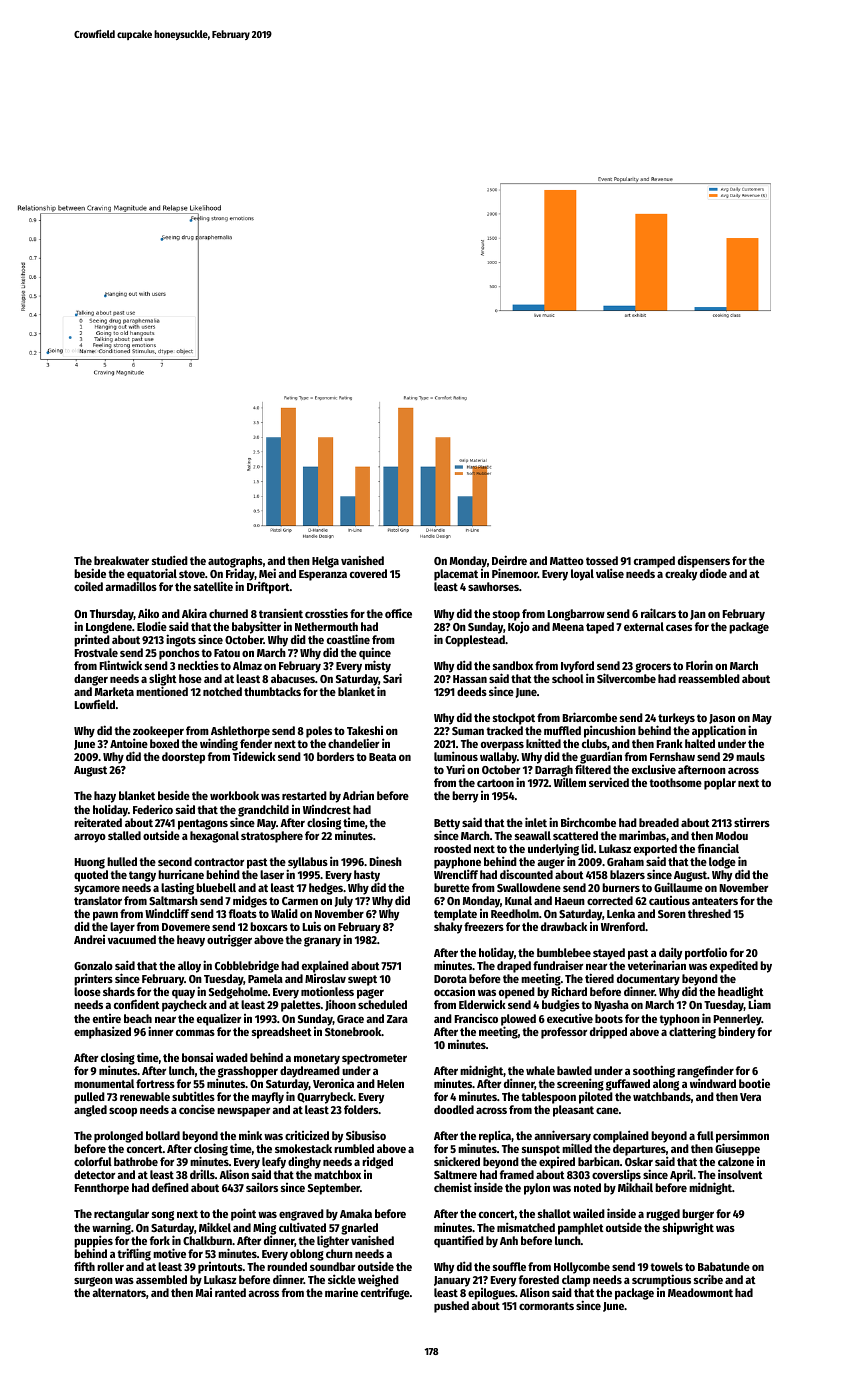 The width and height of the document is (849, 1400). What do you see at coordinates (268, 1098) in the document?
I see `mayfly` at bounding box center [268, 1098].
